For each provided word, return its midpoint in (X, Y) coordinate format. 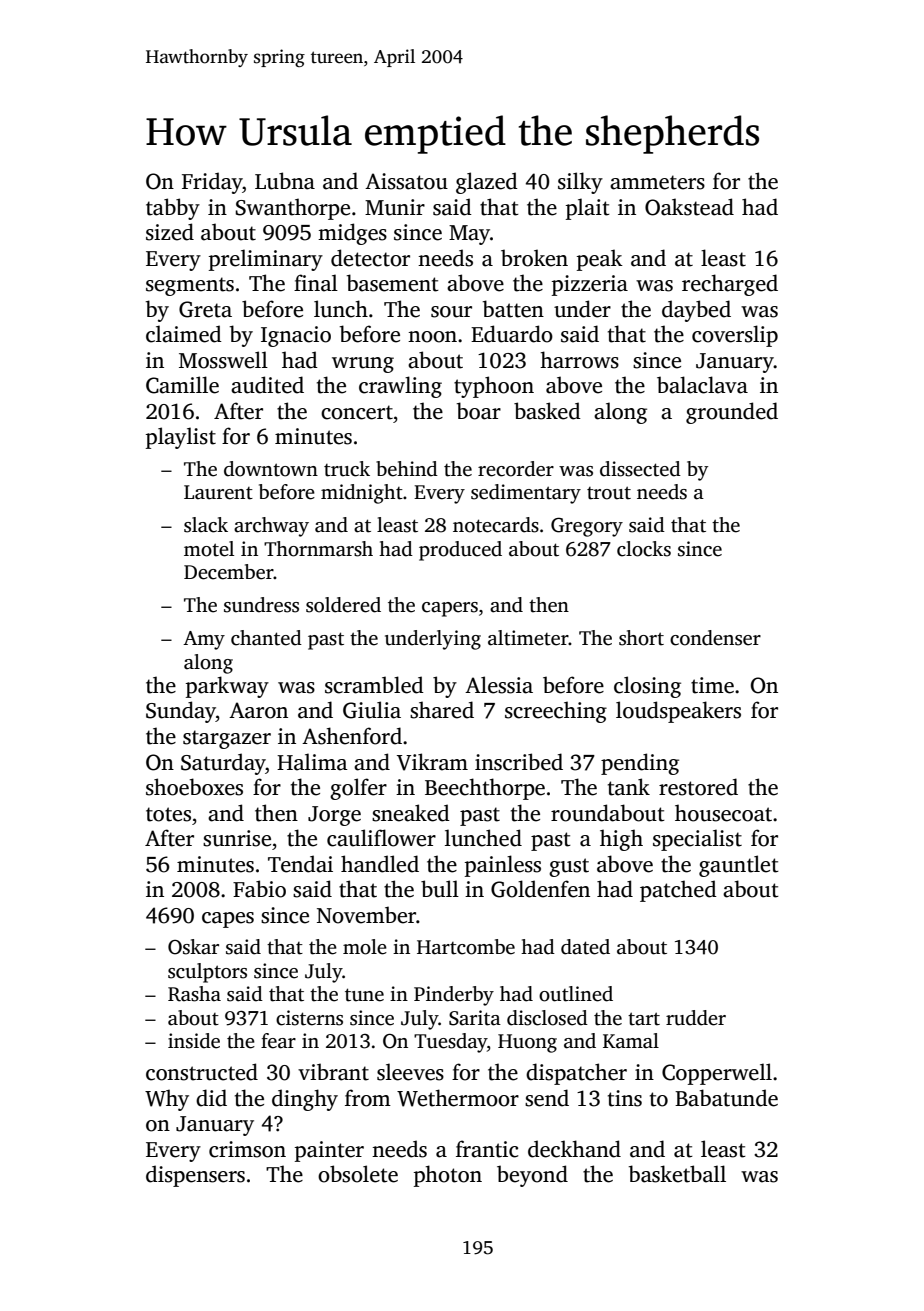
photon (448, 1176)
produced (460, 551)
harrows (579, 360)
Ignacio (296, 336)
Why (167, 1100)
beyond (532, 1176)
